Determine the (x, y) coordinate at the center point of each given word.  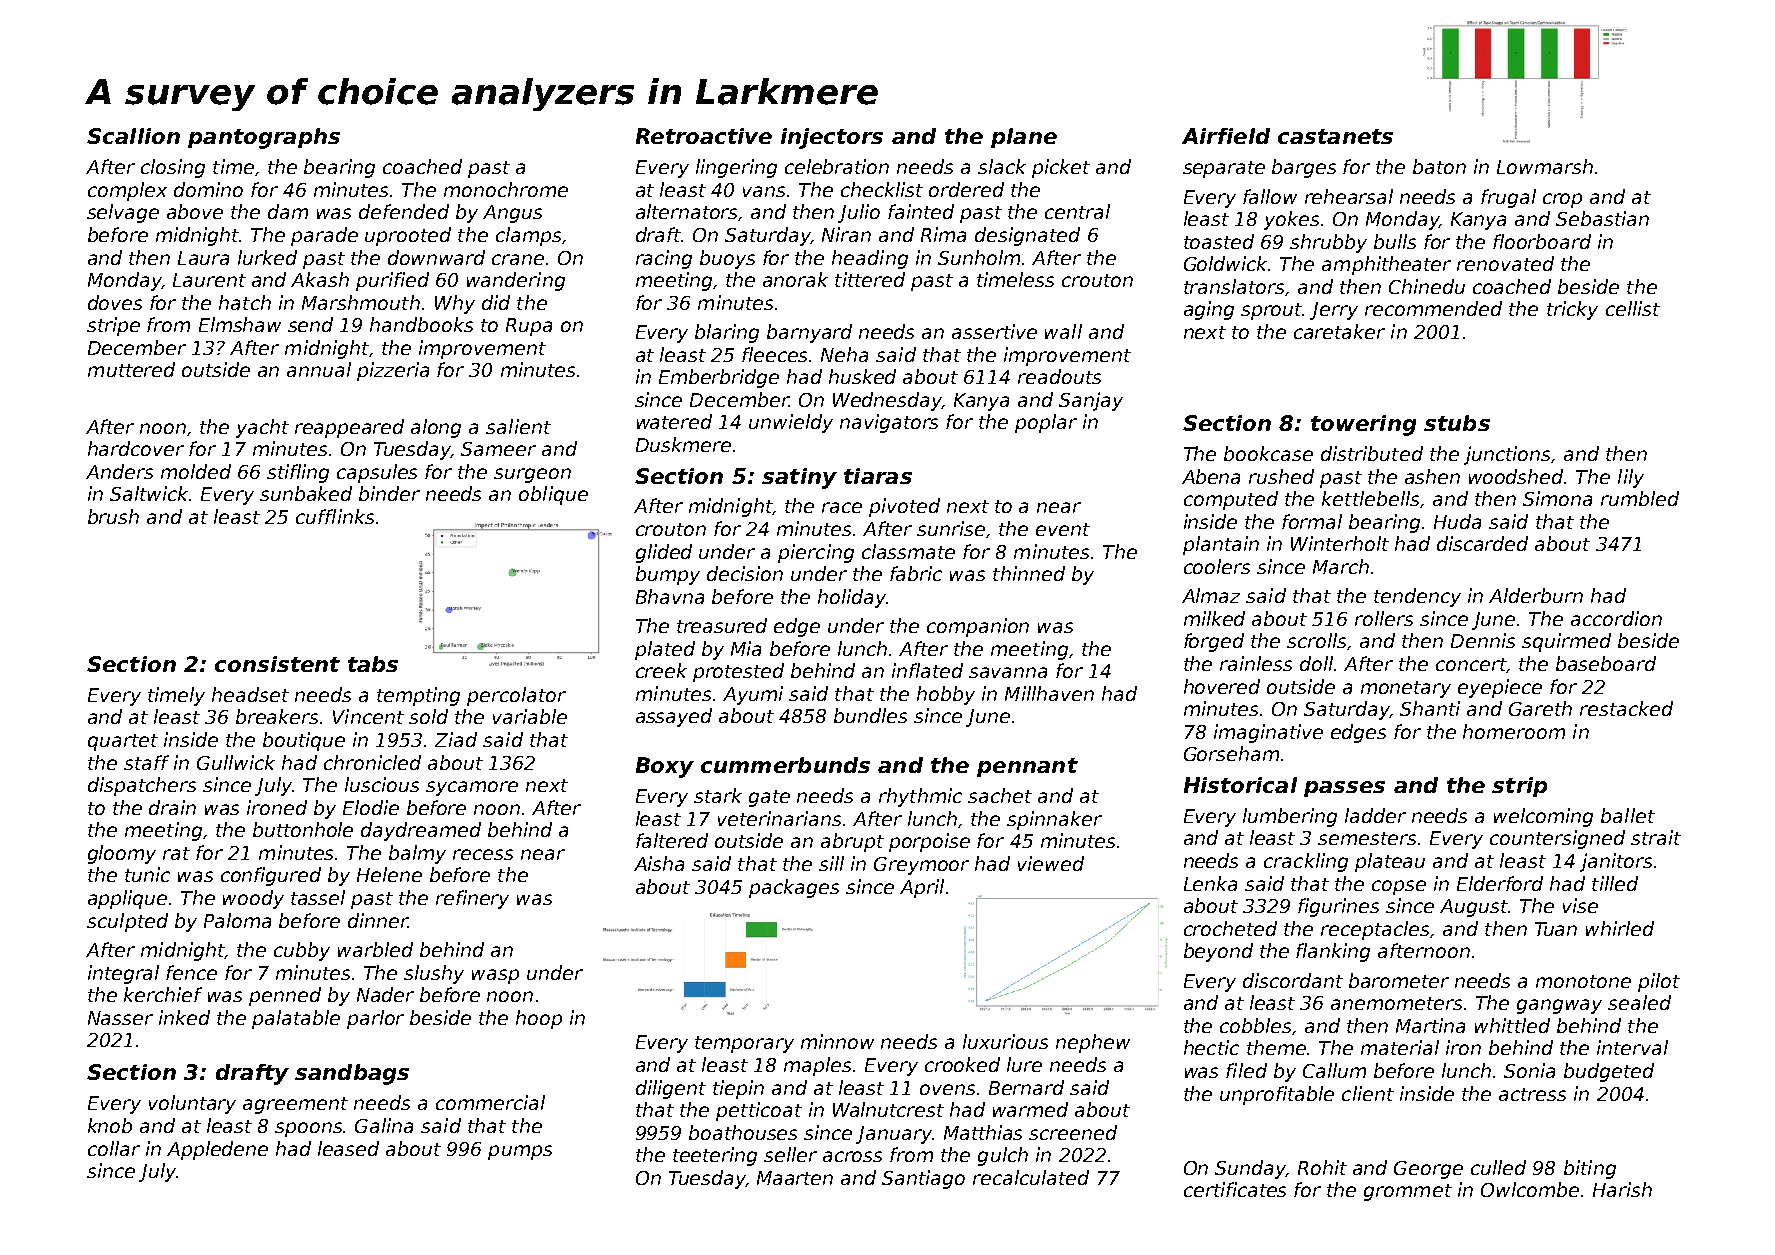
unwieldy (791, 423)
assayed (674, 717)
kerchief (163, 994)
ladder (1375, 815)
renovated (1505, 263)
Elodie (371, 807)
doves (115, 302)
